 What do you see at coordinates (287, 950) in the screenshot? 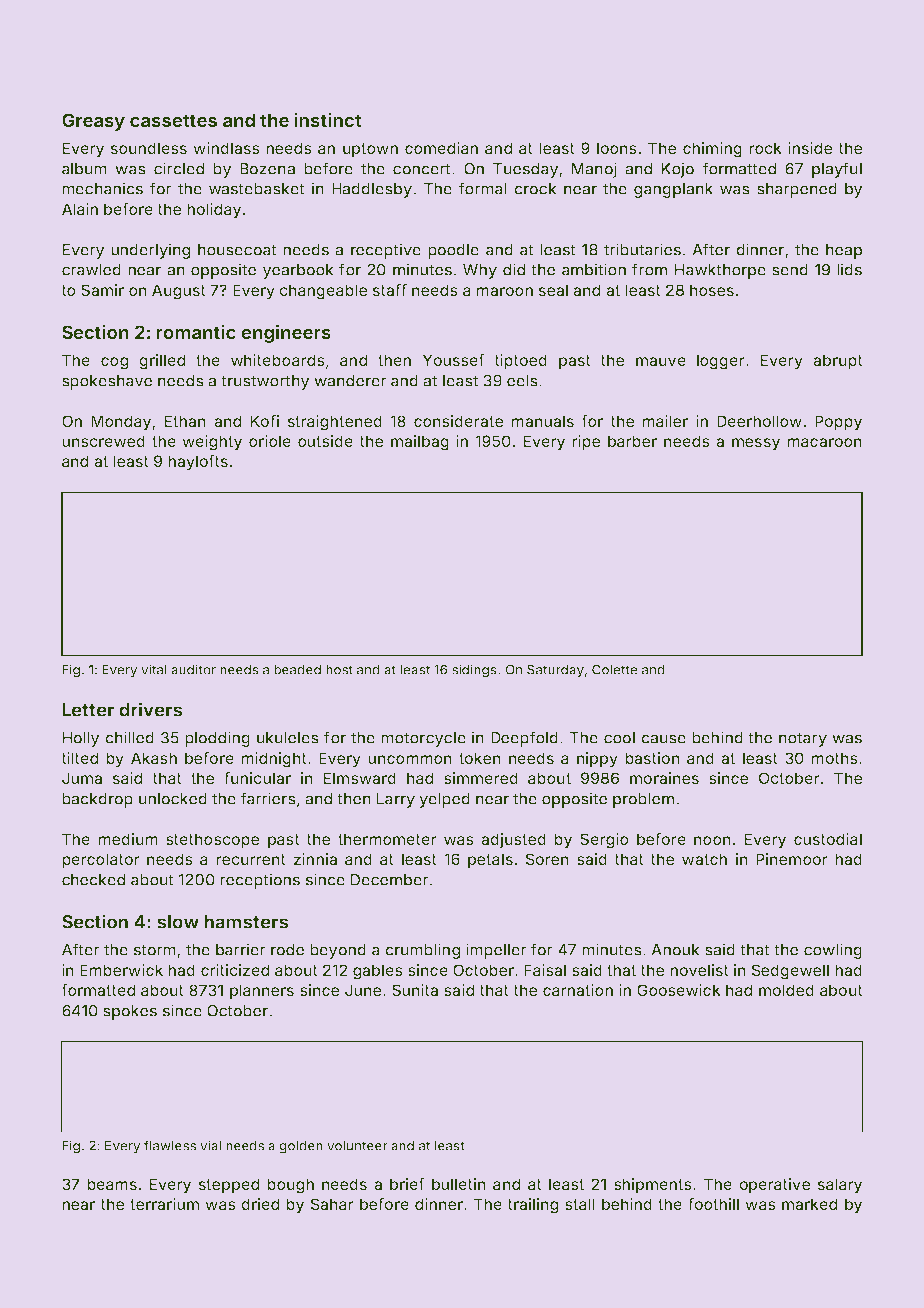
I see `rode` at bounding box center [287, 950].
